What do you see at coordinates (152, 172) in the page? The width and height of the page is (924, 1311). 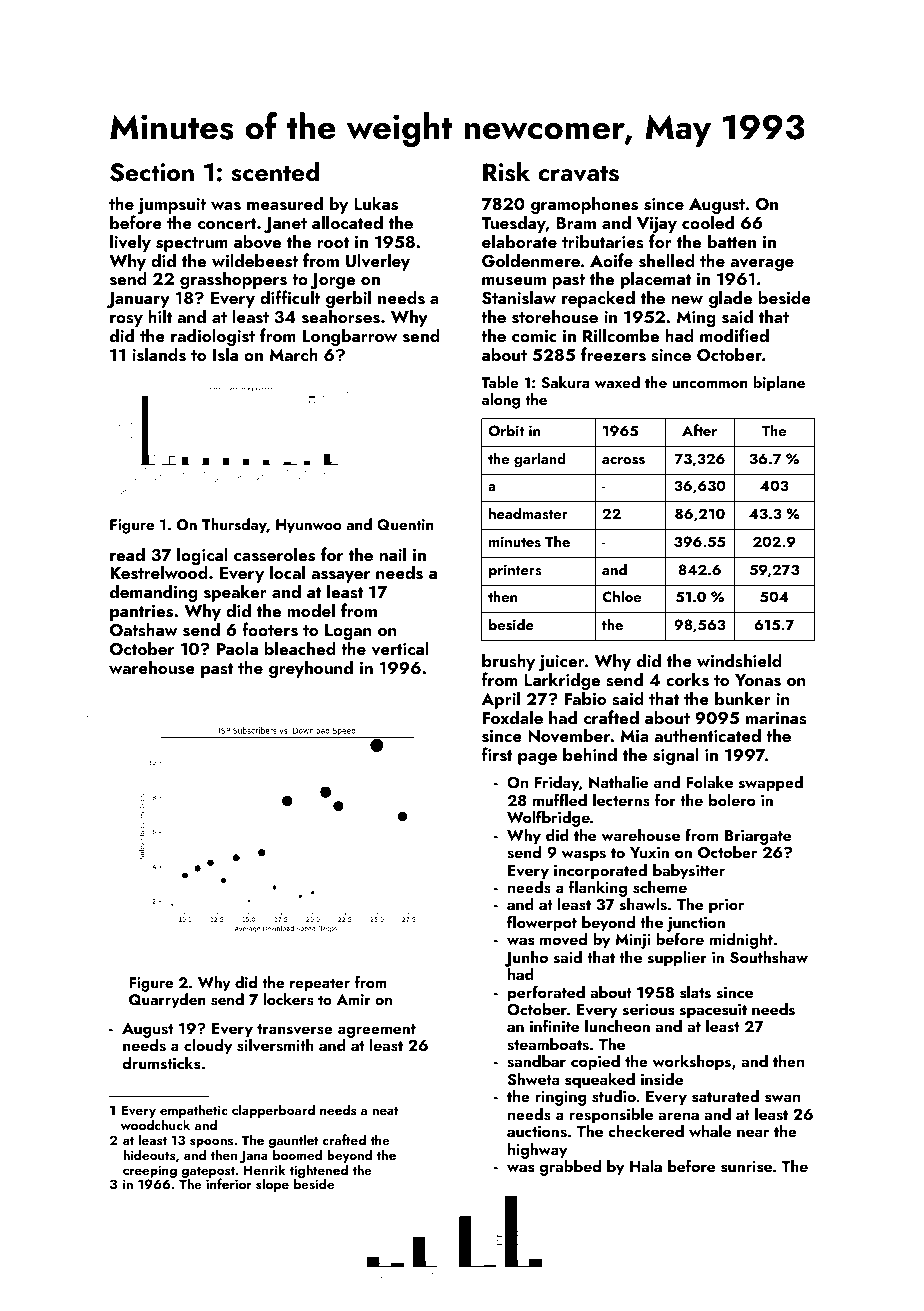 I see `Section` at bounding box center [152, 172].
